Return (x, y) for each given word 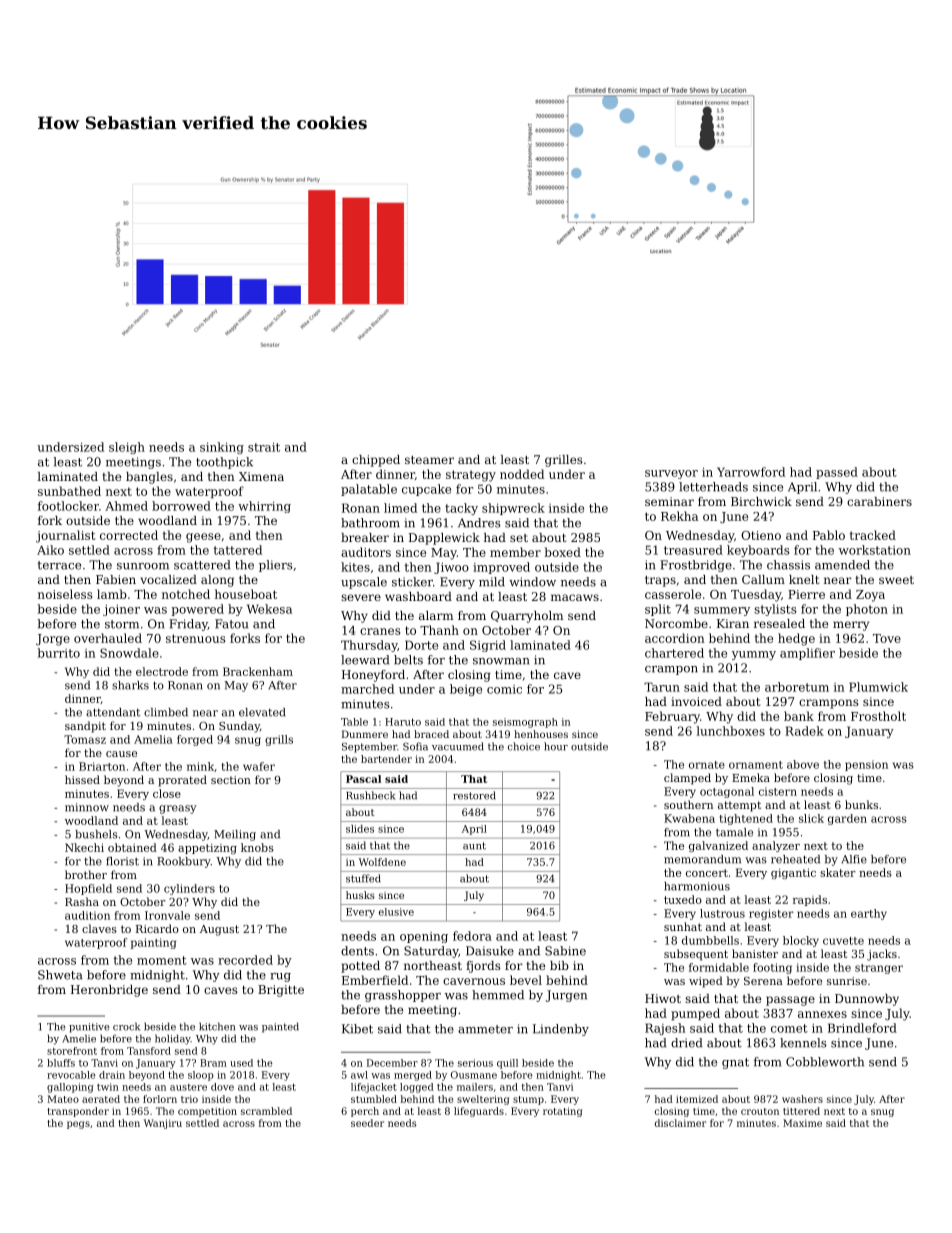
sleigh (127, 448)
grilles (564, 461)
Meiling (235, 835)
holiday (173, 1039)
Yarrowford (751, 472)
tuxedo (683, 899)
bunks (861, 804)
